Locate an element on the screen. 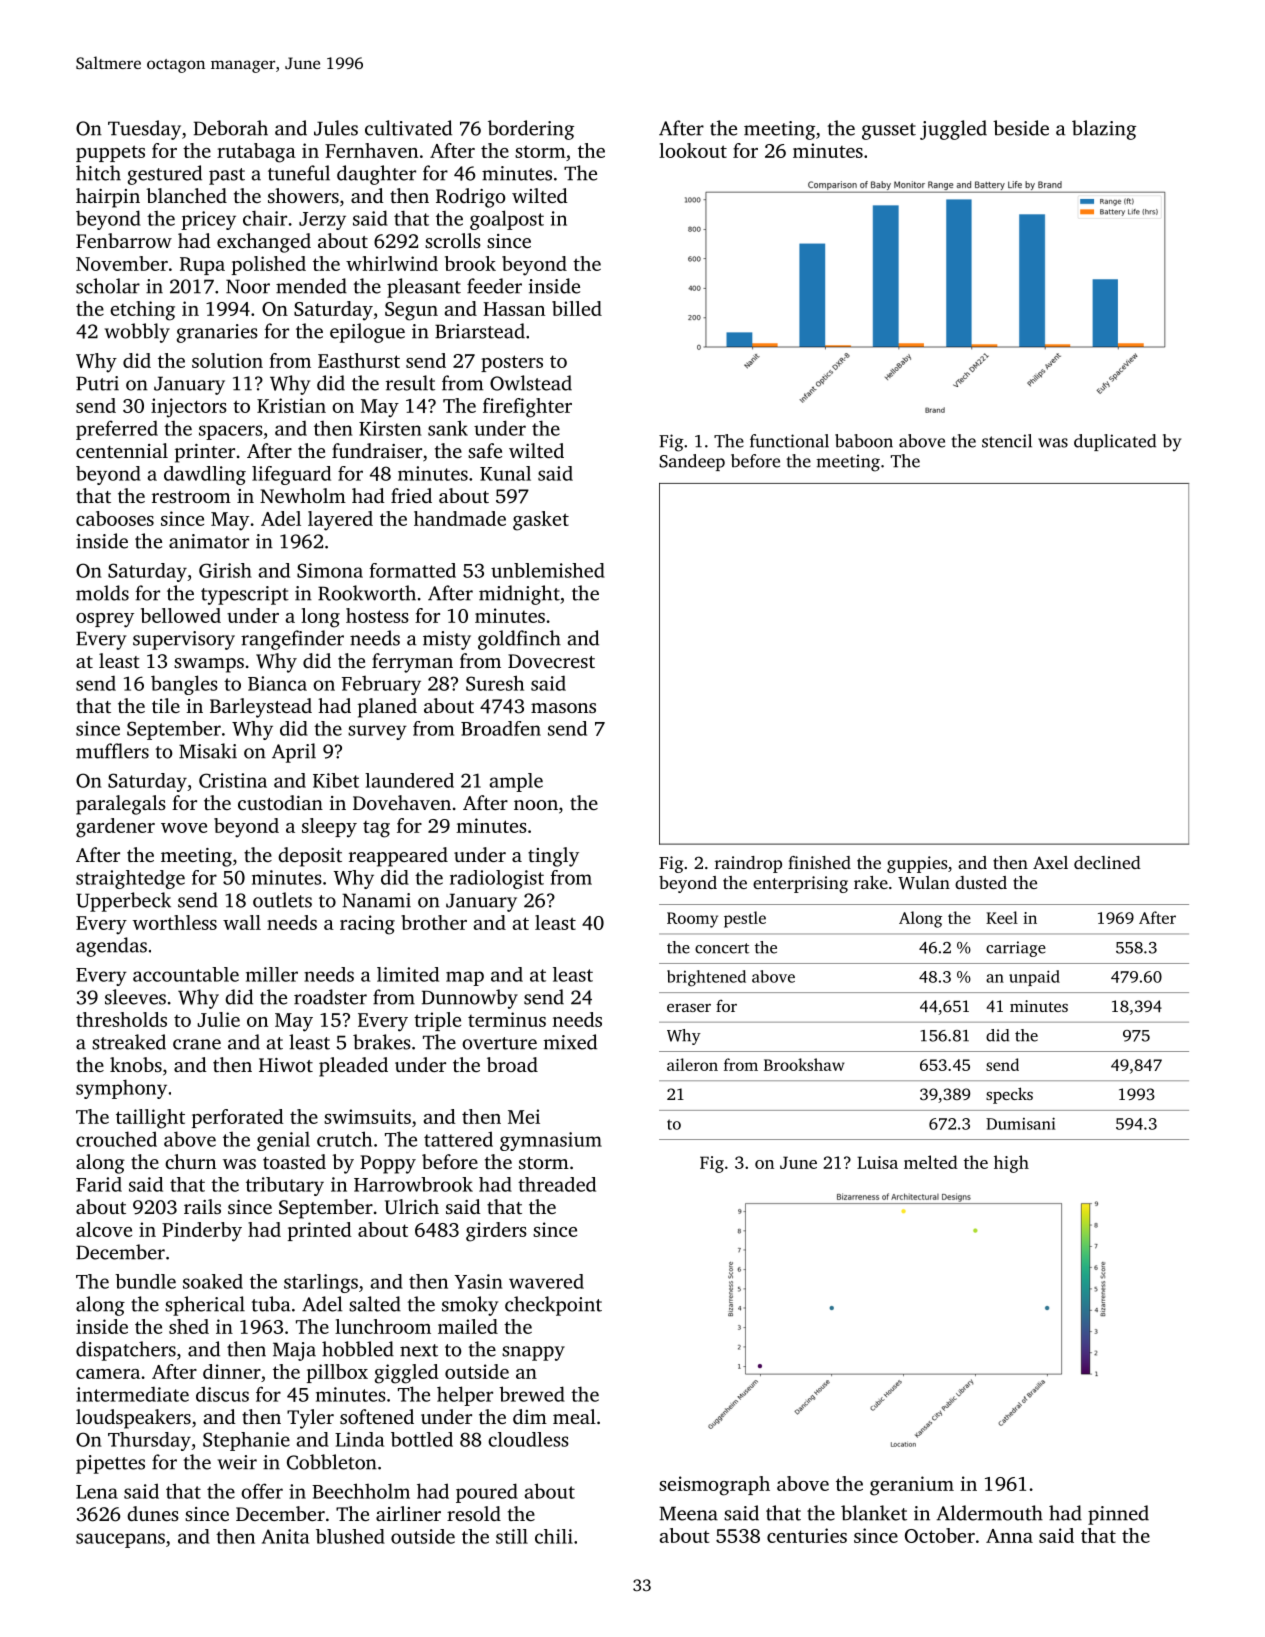  pipettes is located at coordinates (110, 1464).
